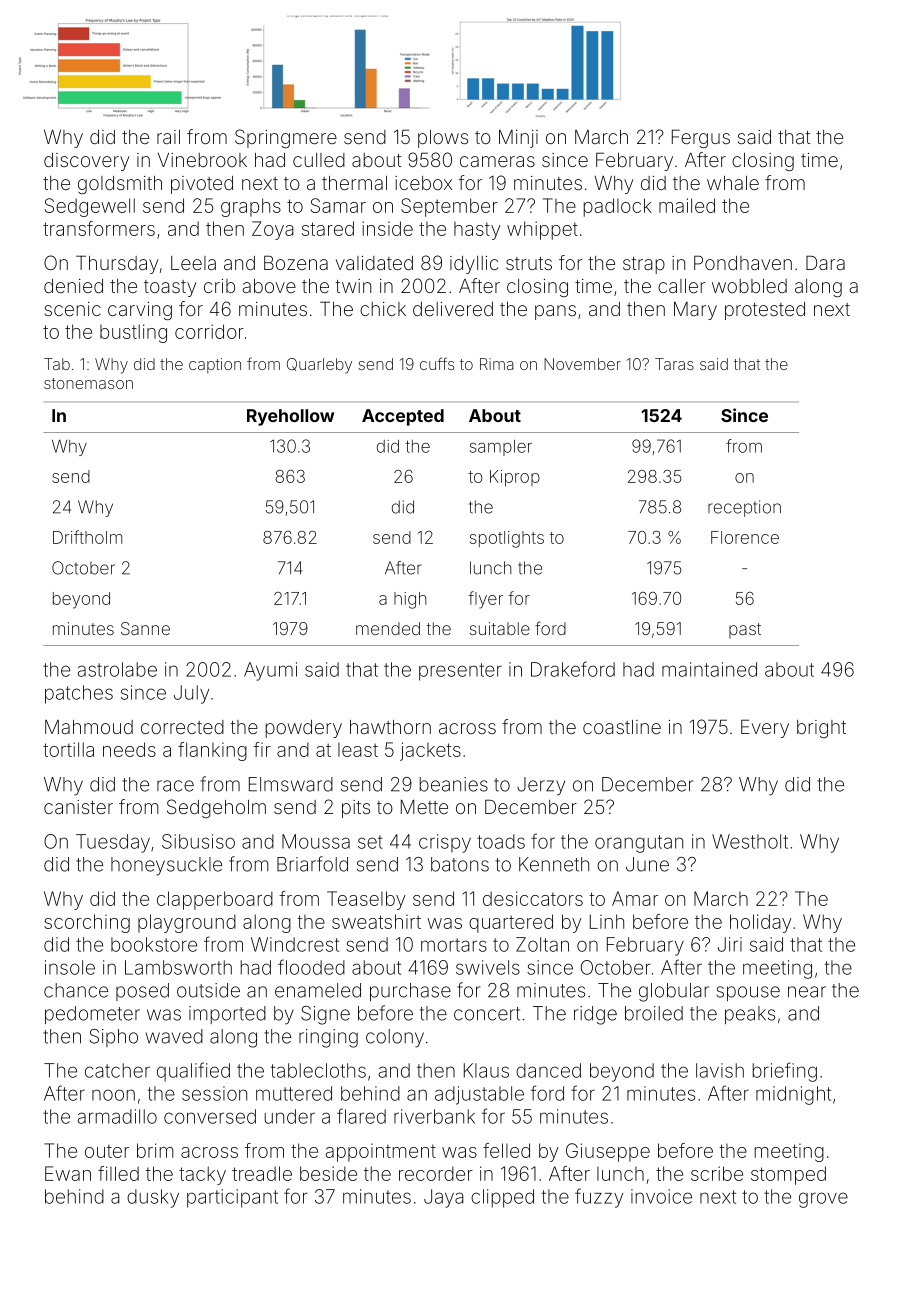 Image resolution: width=908 pixels, height=1316 pixels. What do you see at coordinates (761, 923) in the screenshot?
I see `holiday` at bounding box center [761, 923].
